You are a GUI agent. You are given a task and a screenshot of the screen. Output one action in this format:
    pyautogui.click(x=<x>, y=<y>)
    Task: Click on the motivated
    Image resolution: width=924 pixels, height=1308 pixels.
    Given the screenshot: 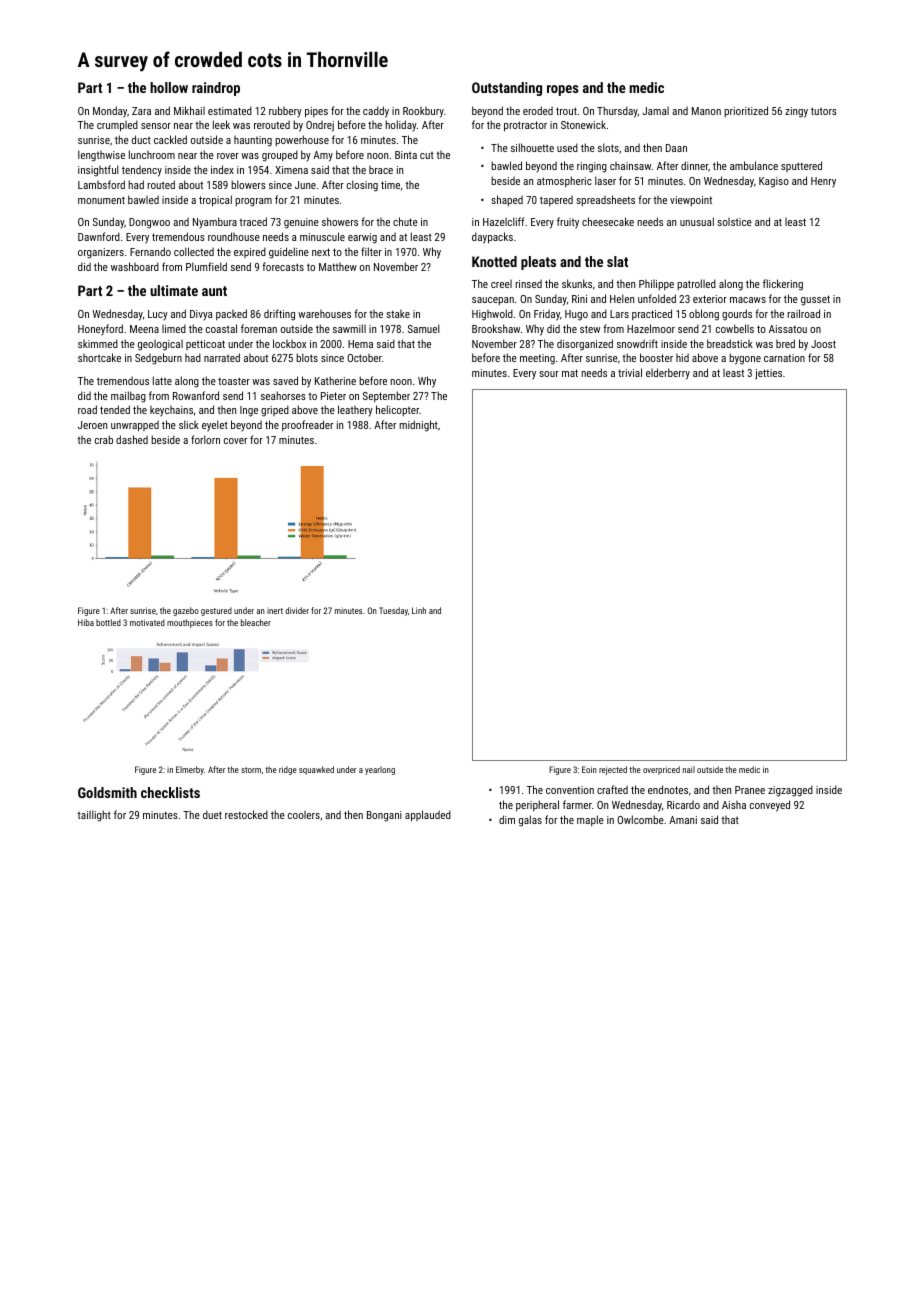 What is the action you would take?
    pyautogui.click(x=147, y=622)
